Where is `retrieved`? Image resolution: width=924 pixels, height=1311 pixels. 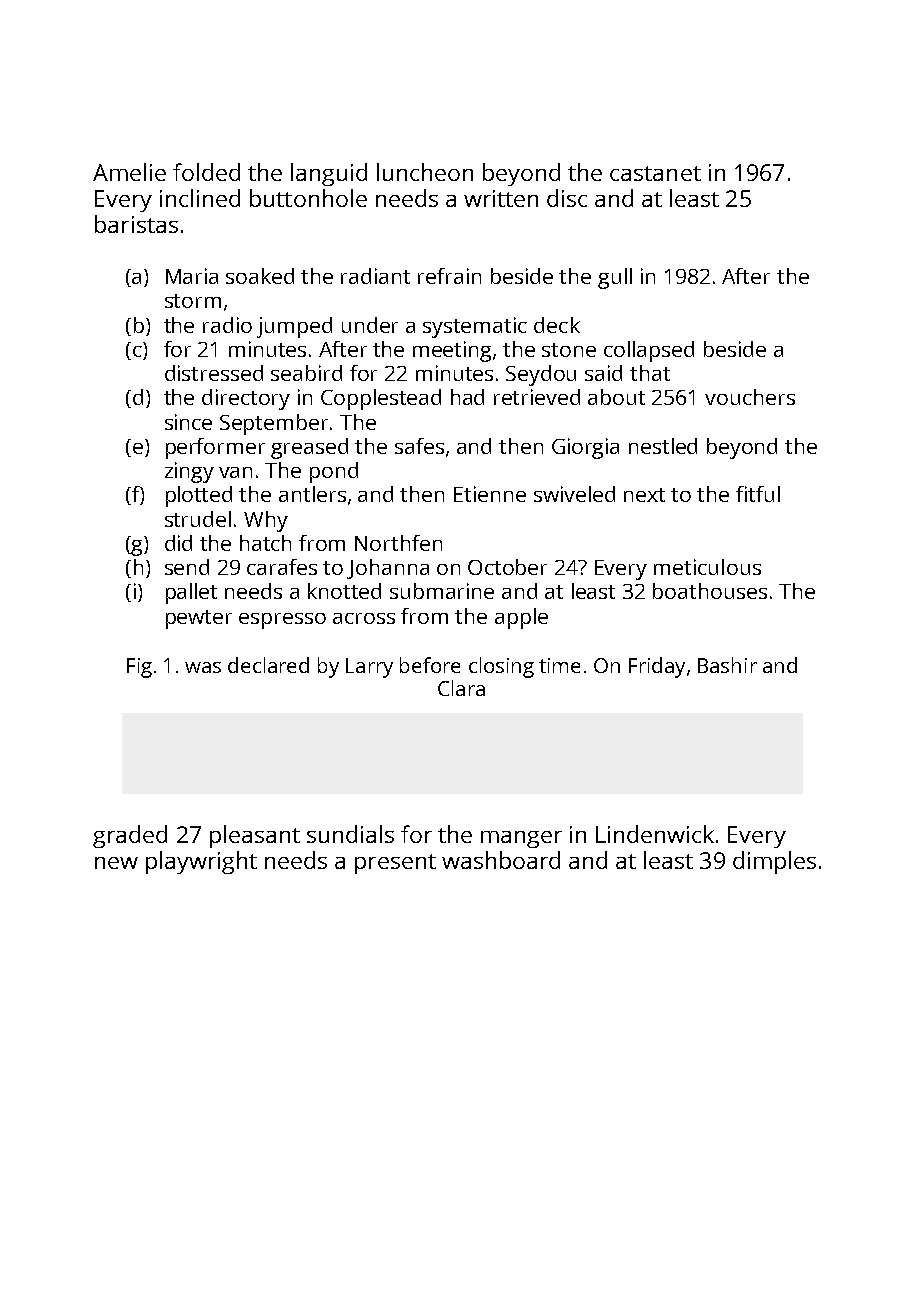
retrieved is located at coordinates (537, 397).
